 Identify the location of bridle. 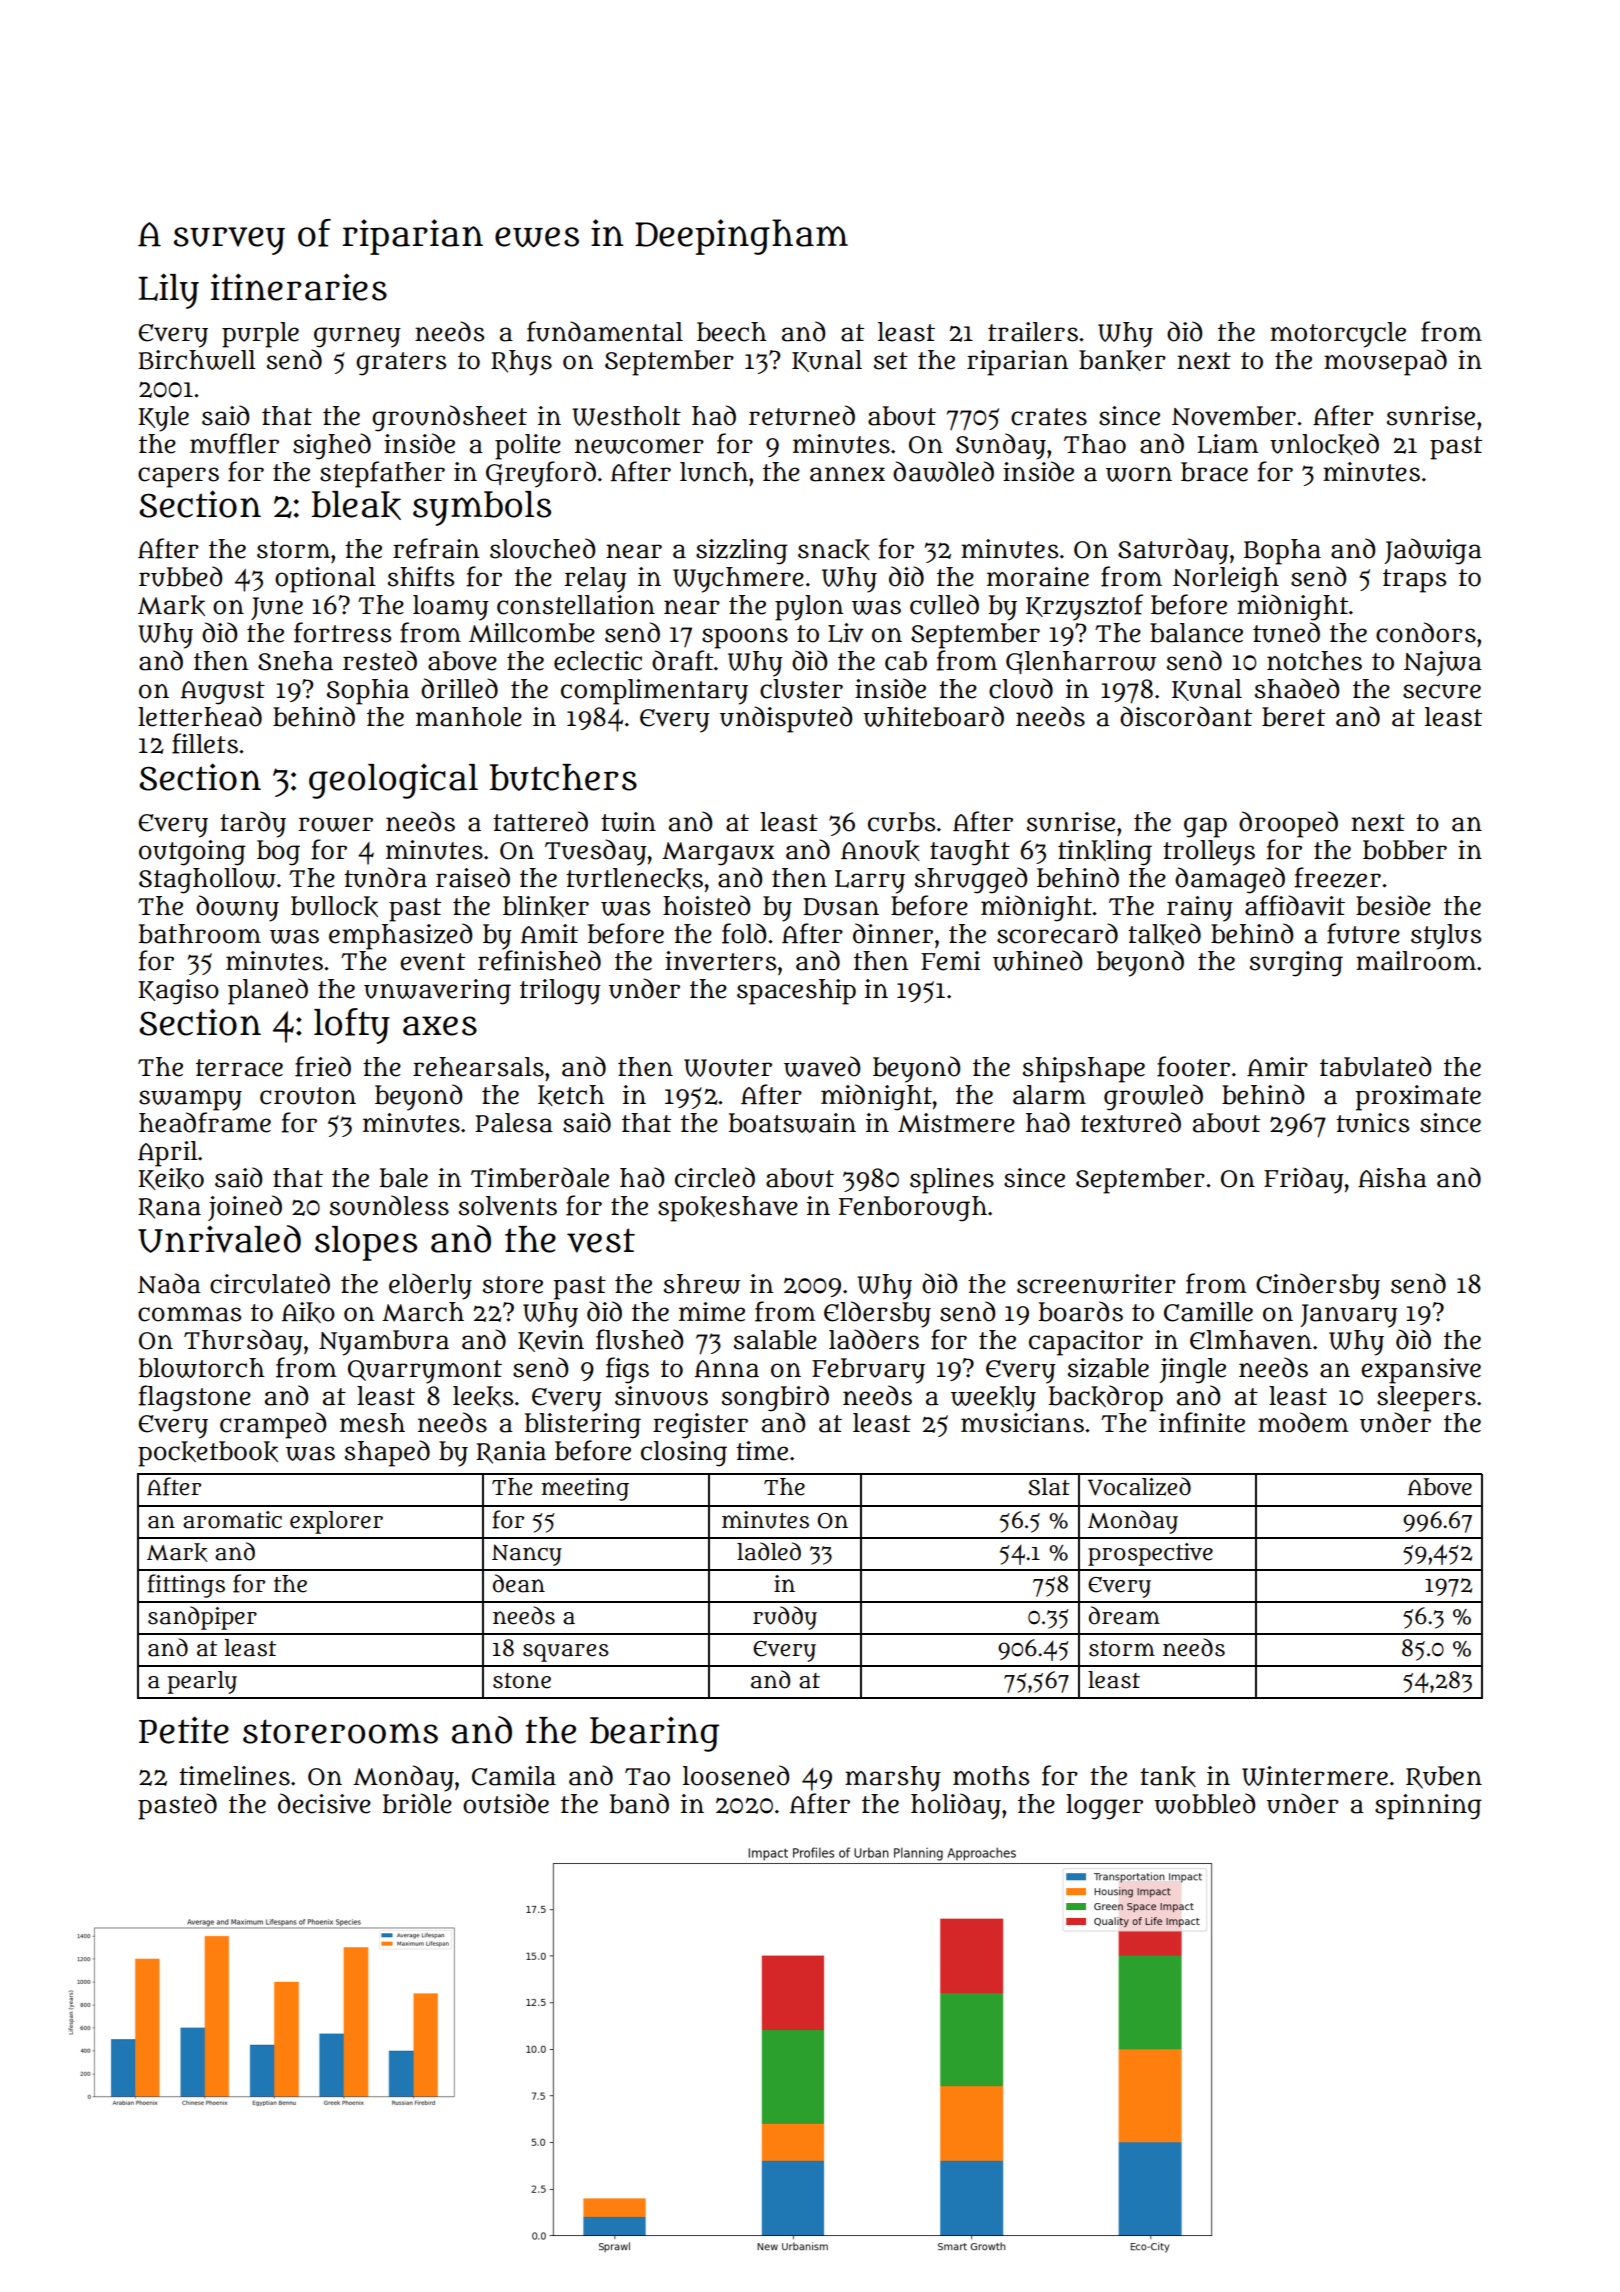
(417, 1803).
